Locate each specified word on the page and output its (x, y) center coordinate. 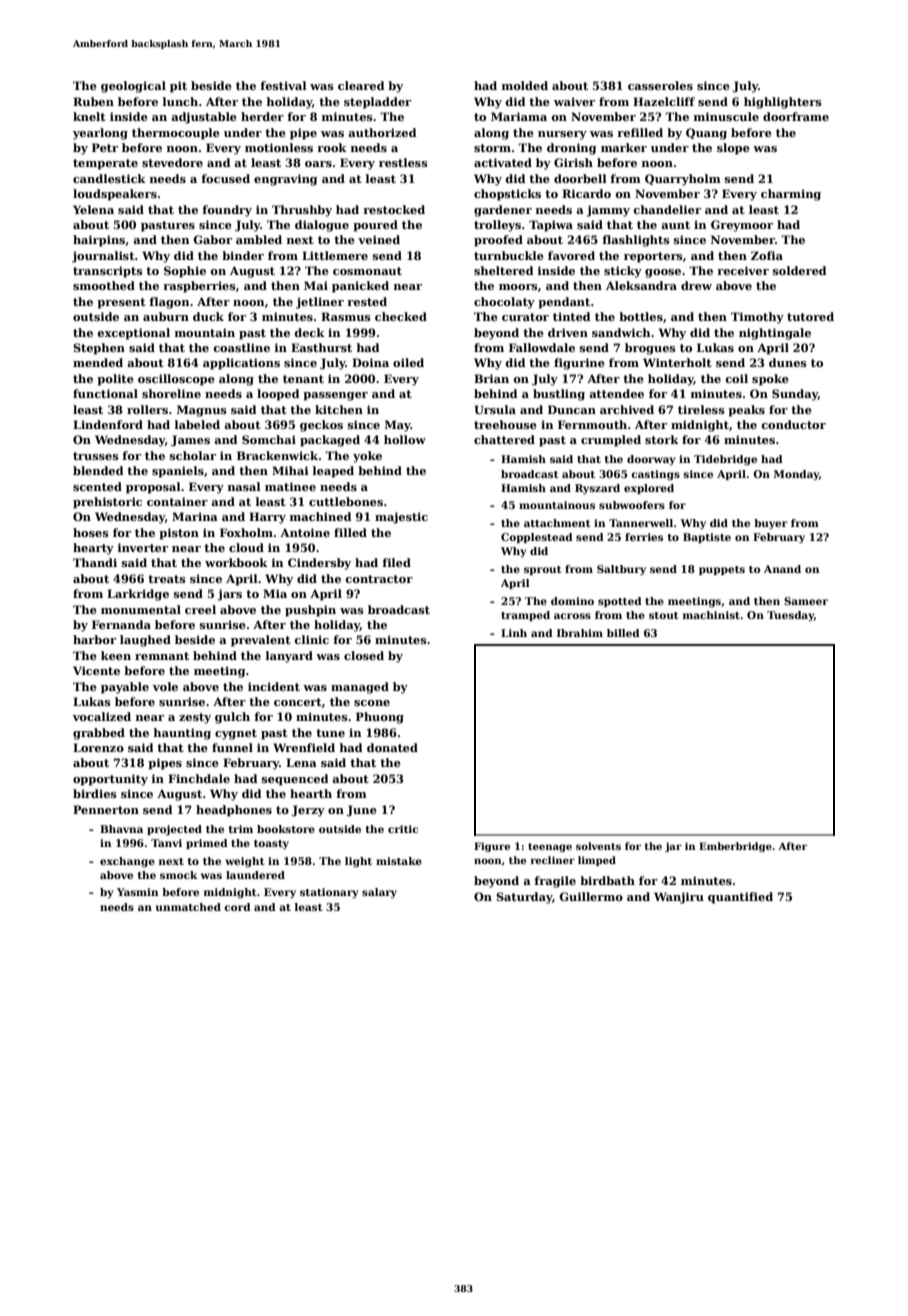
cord (237, 907)
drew (696, 285)
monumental (141, 609)
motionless (279, 147)
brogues (650, 349)
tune (330, 733)
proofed (498, 241)
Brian (491, 378)
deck (309, 332)
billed (623, 633)
